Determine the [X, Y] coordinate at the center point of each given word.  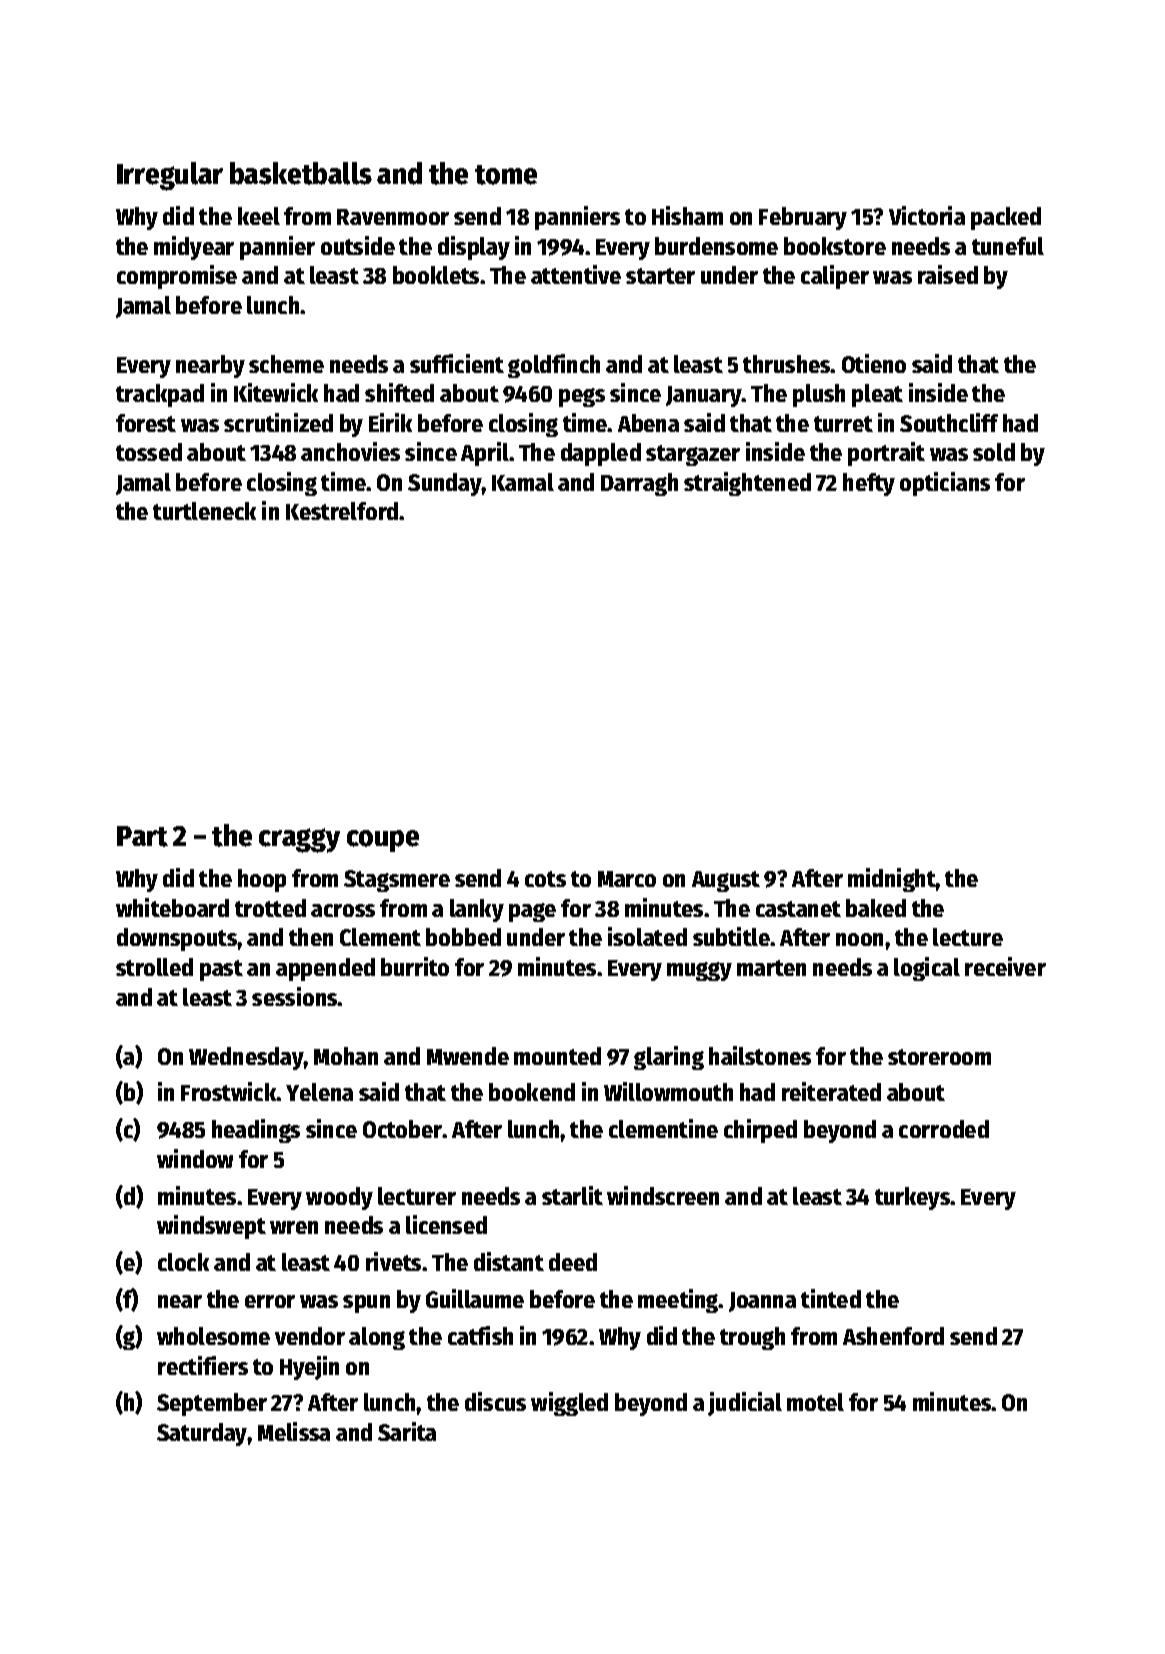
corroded [944, 1129]
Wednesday [246, 1058]
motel [815, 1402]
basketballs [301, 173]
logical [927, 969]
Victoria [927, 215]
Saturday [202, 1434]
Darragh [639, 484]
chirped [760, 1131]
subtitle [731, 936]
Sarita [407, 1431]
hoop [262, 880]
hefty [869, 484]
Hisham [687, 215]
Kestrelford [342, 511]
